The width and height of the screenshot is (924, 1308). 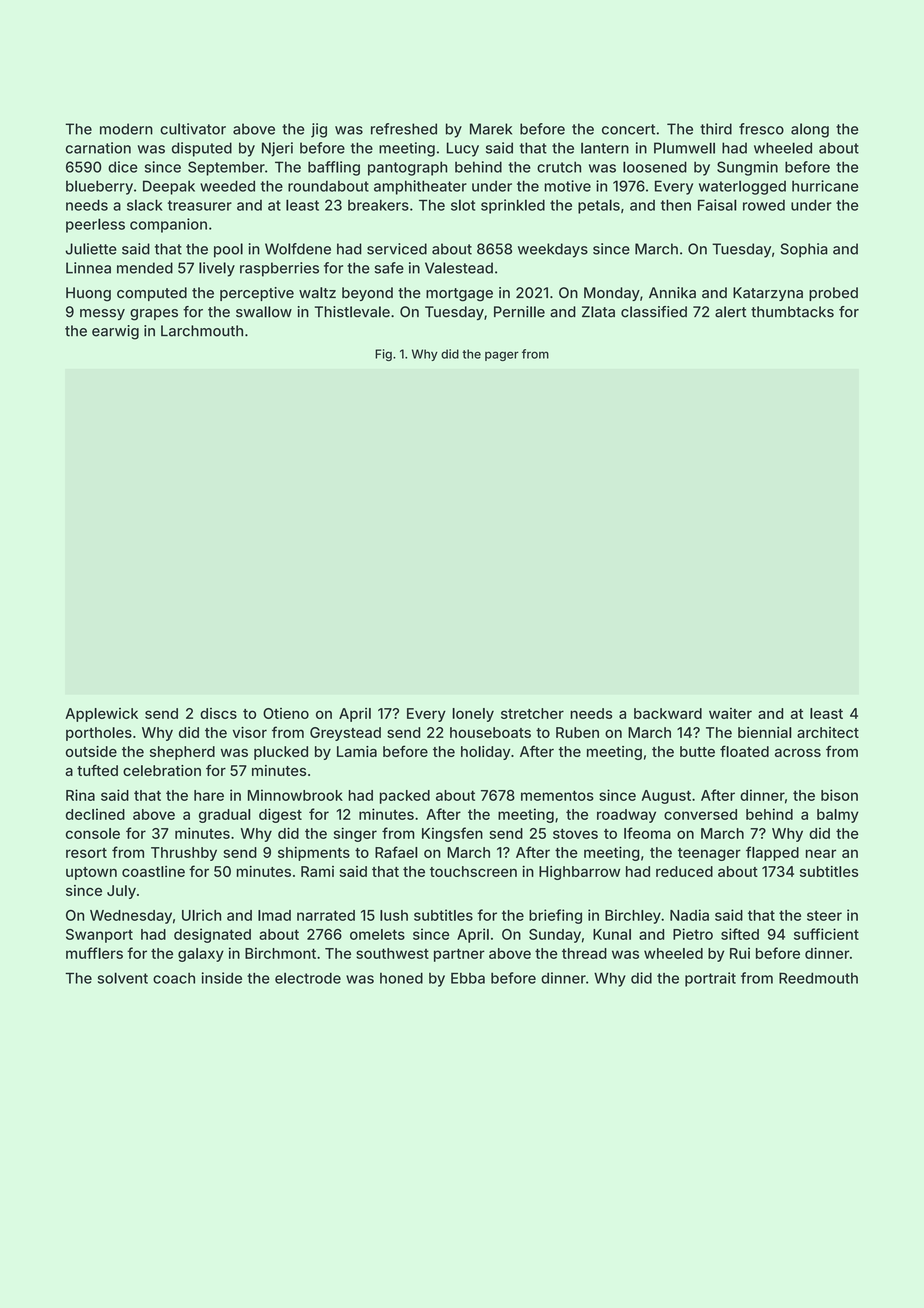 What do you see at coordinates (222, 978) in the screenshot?
I see `inside` at bounding box center [222, 978].
